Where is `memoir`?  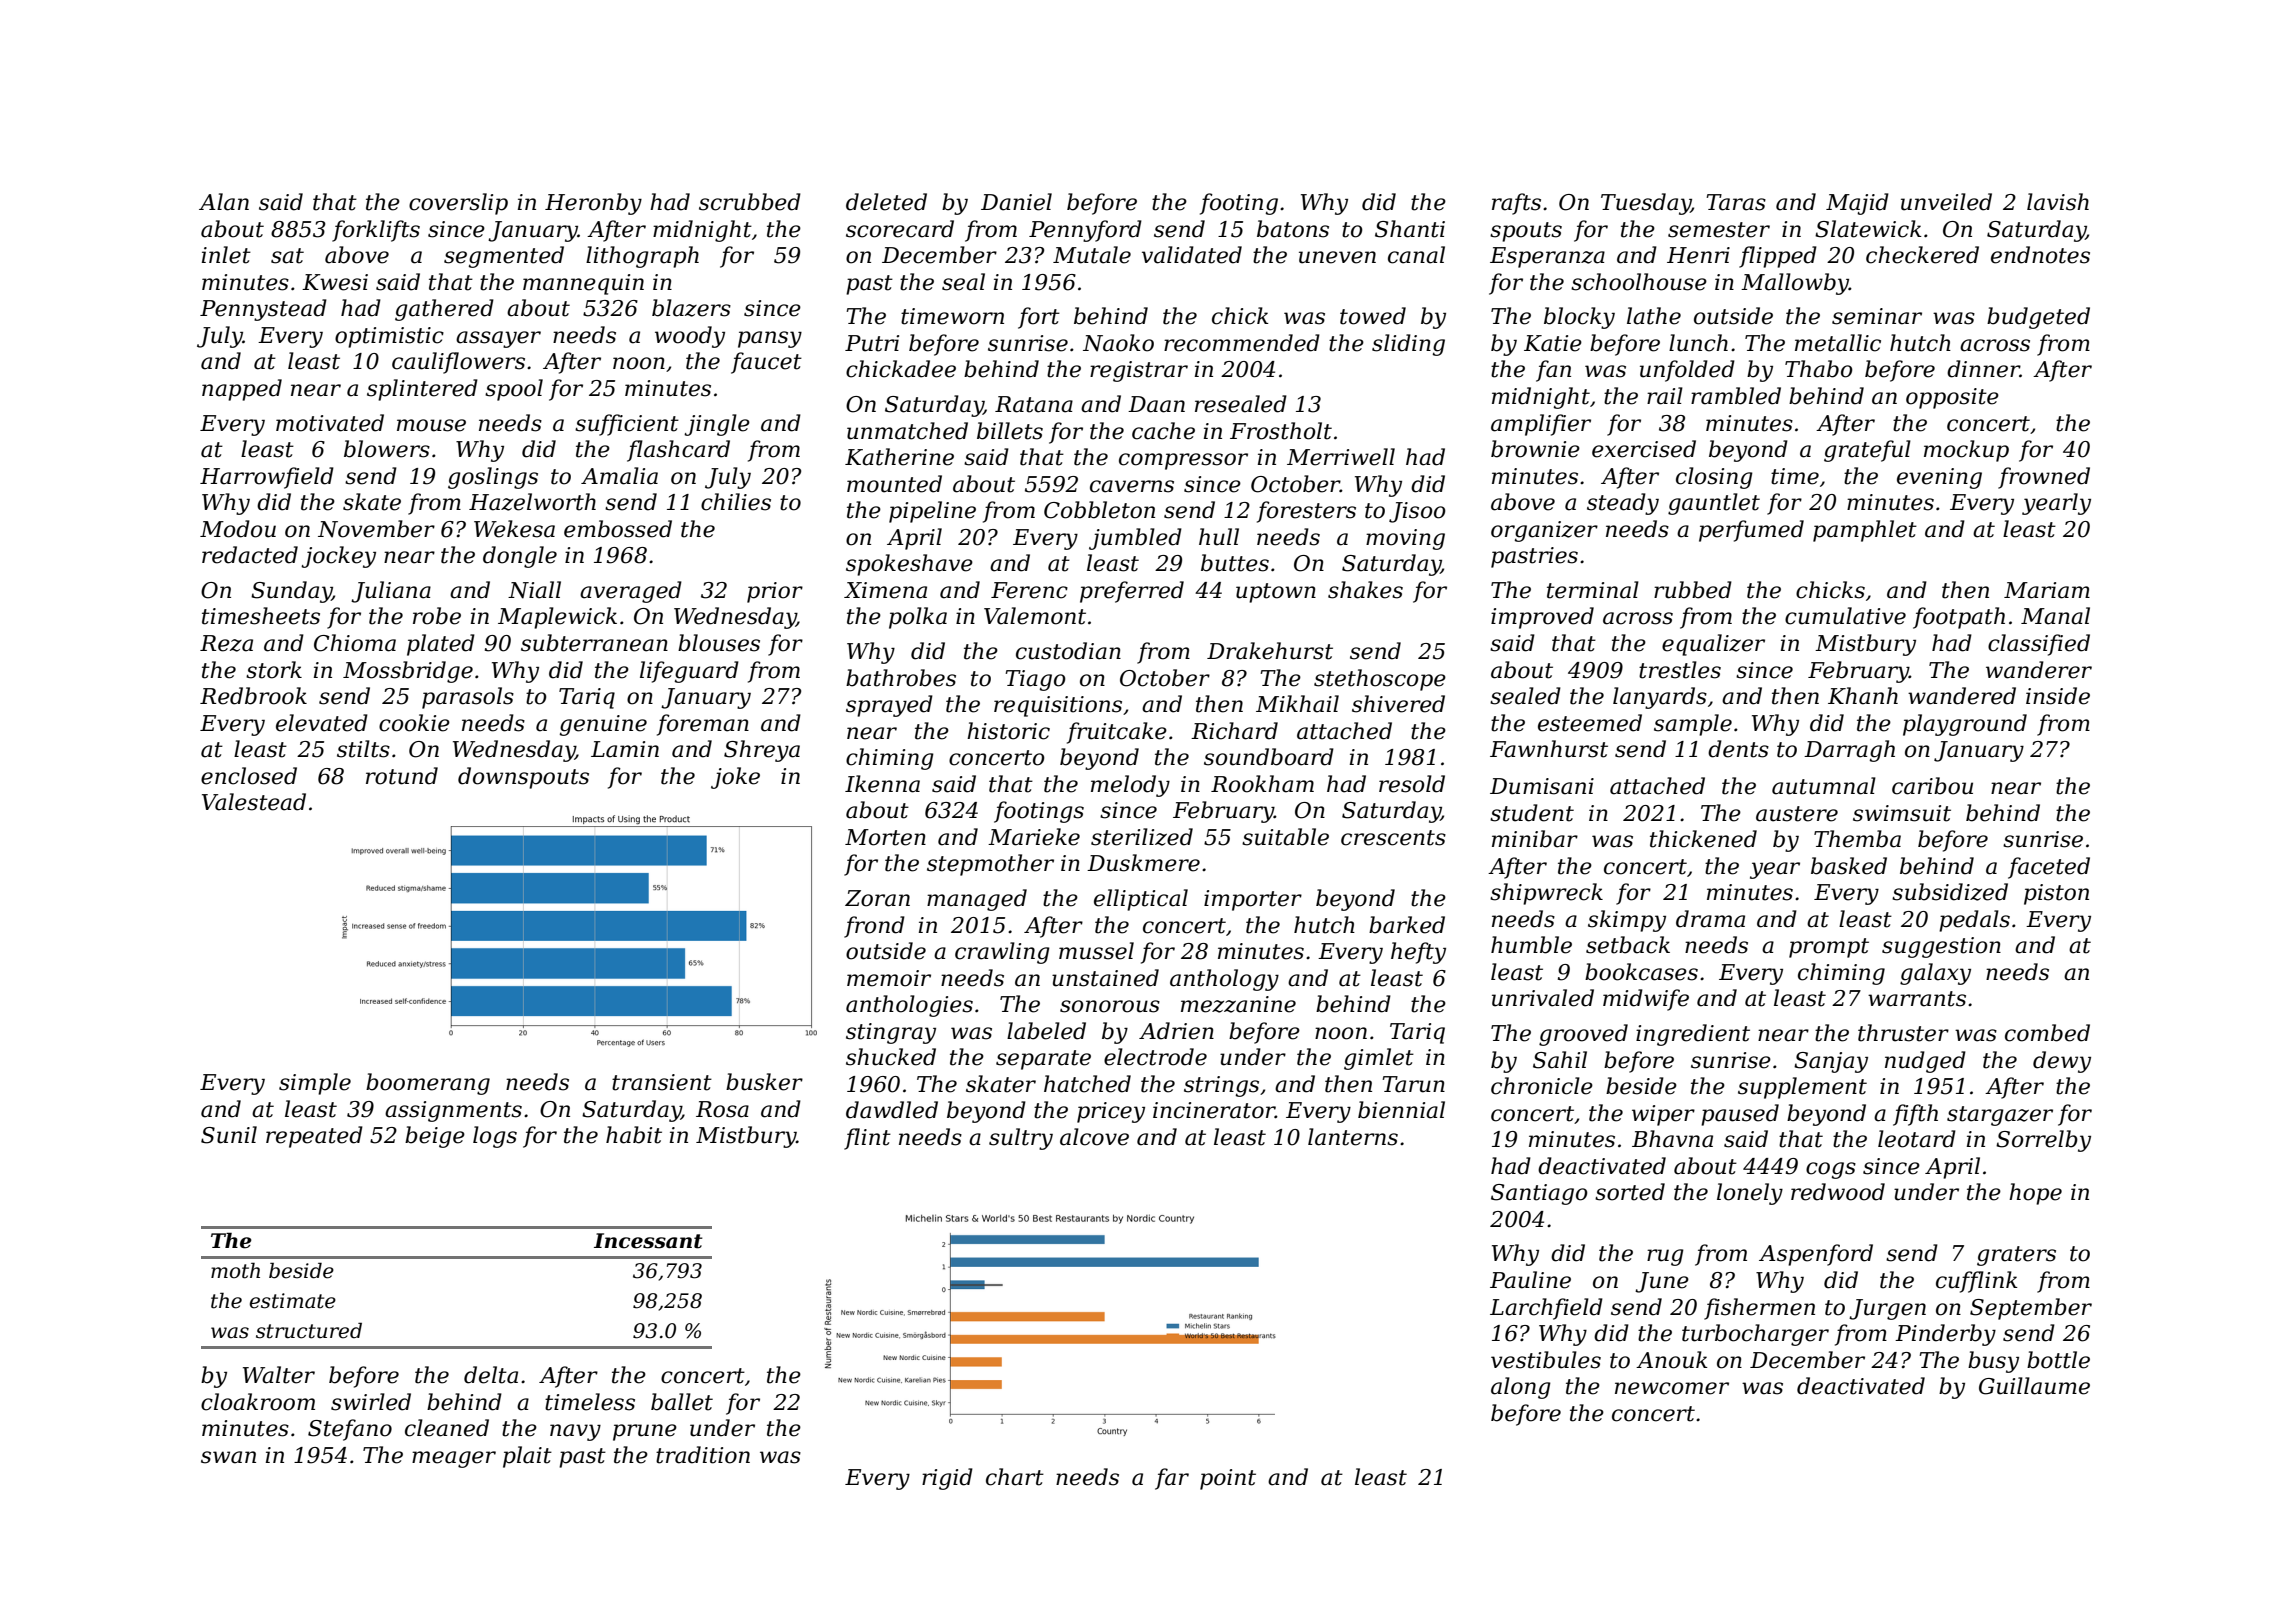 memoir is located at coordinates (889, 978).
